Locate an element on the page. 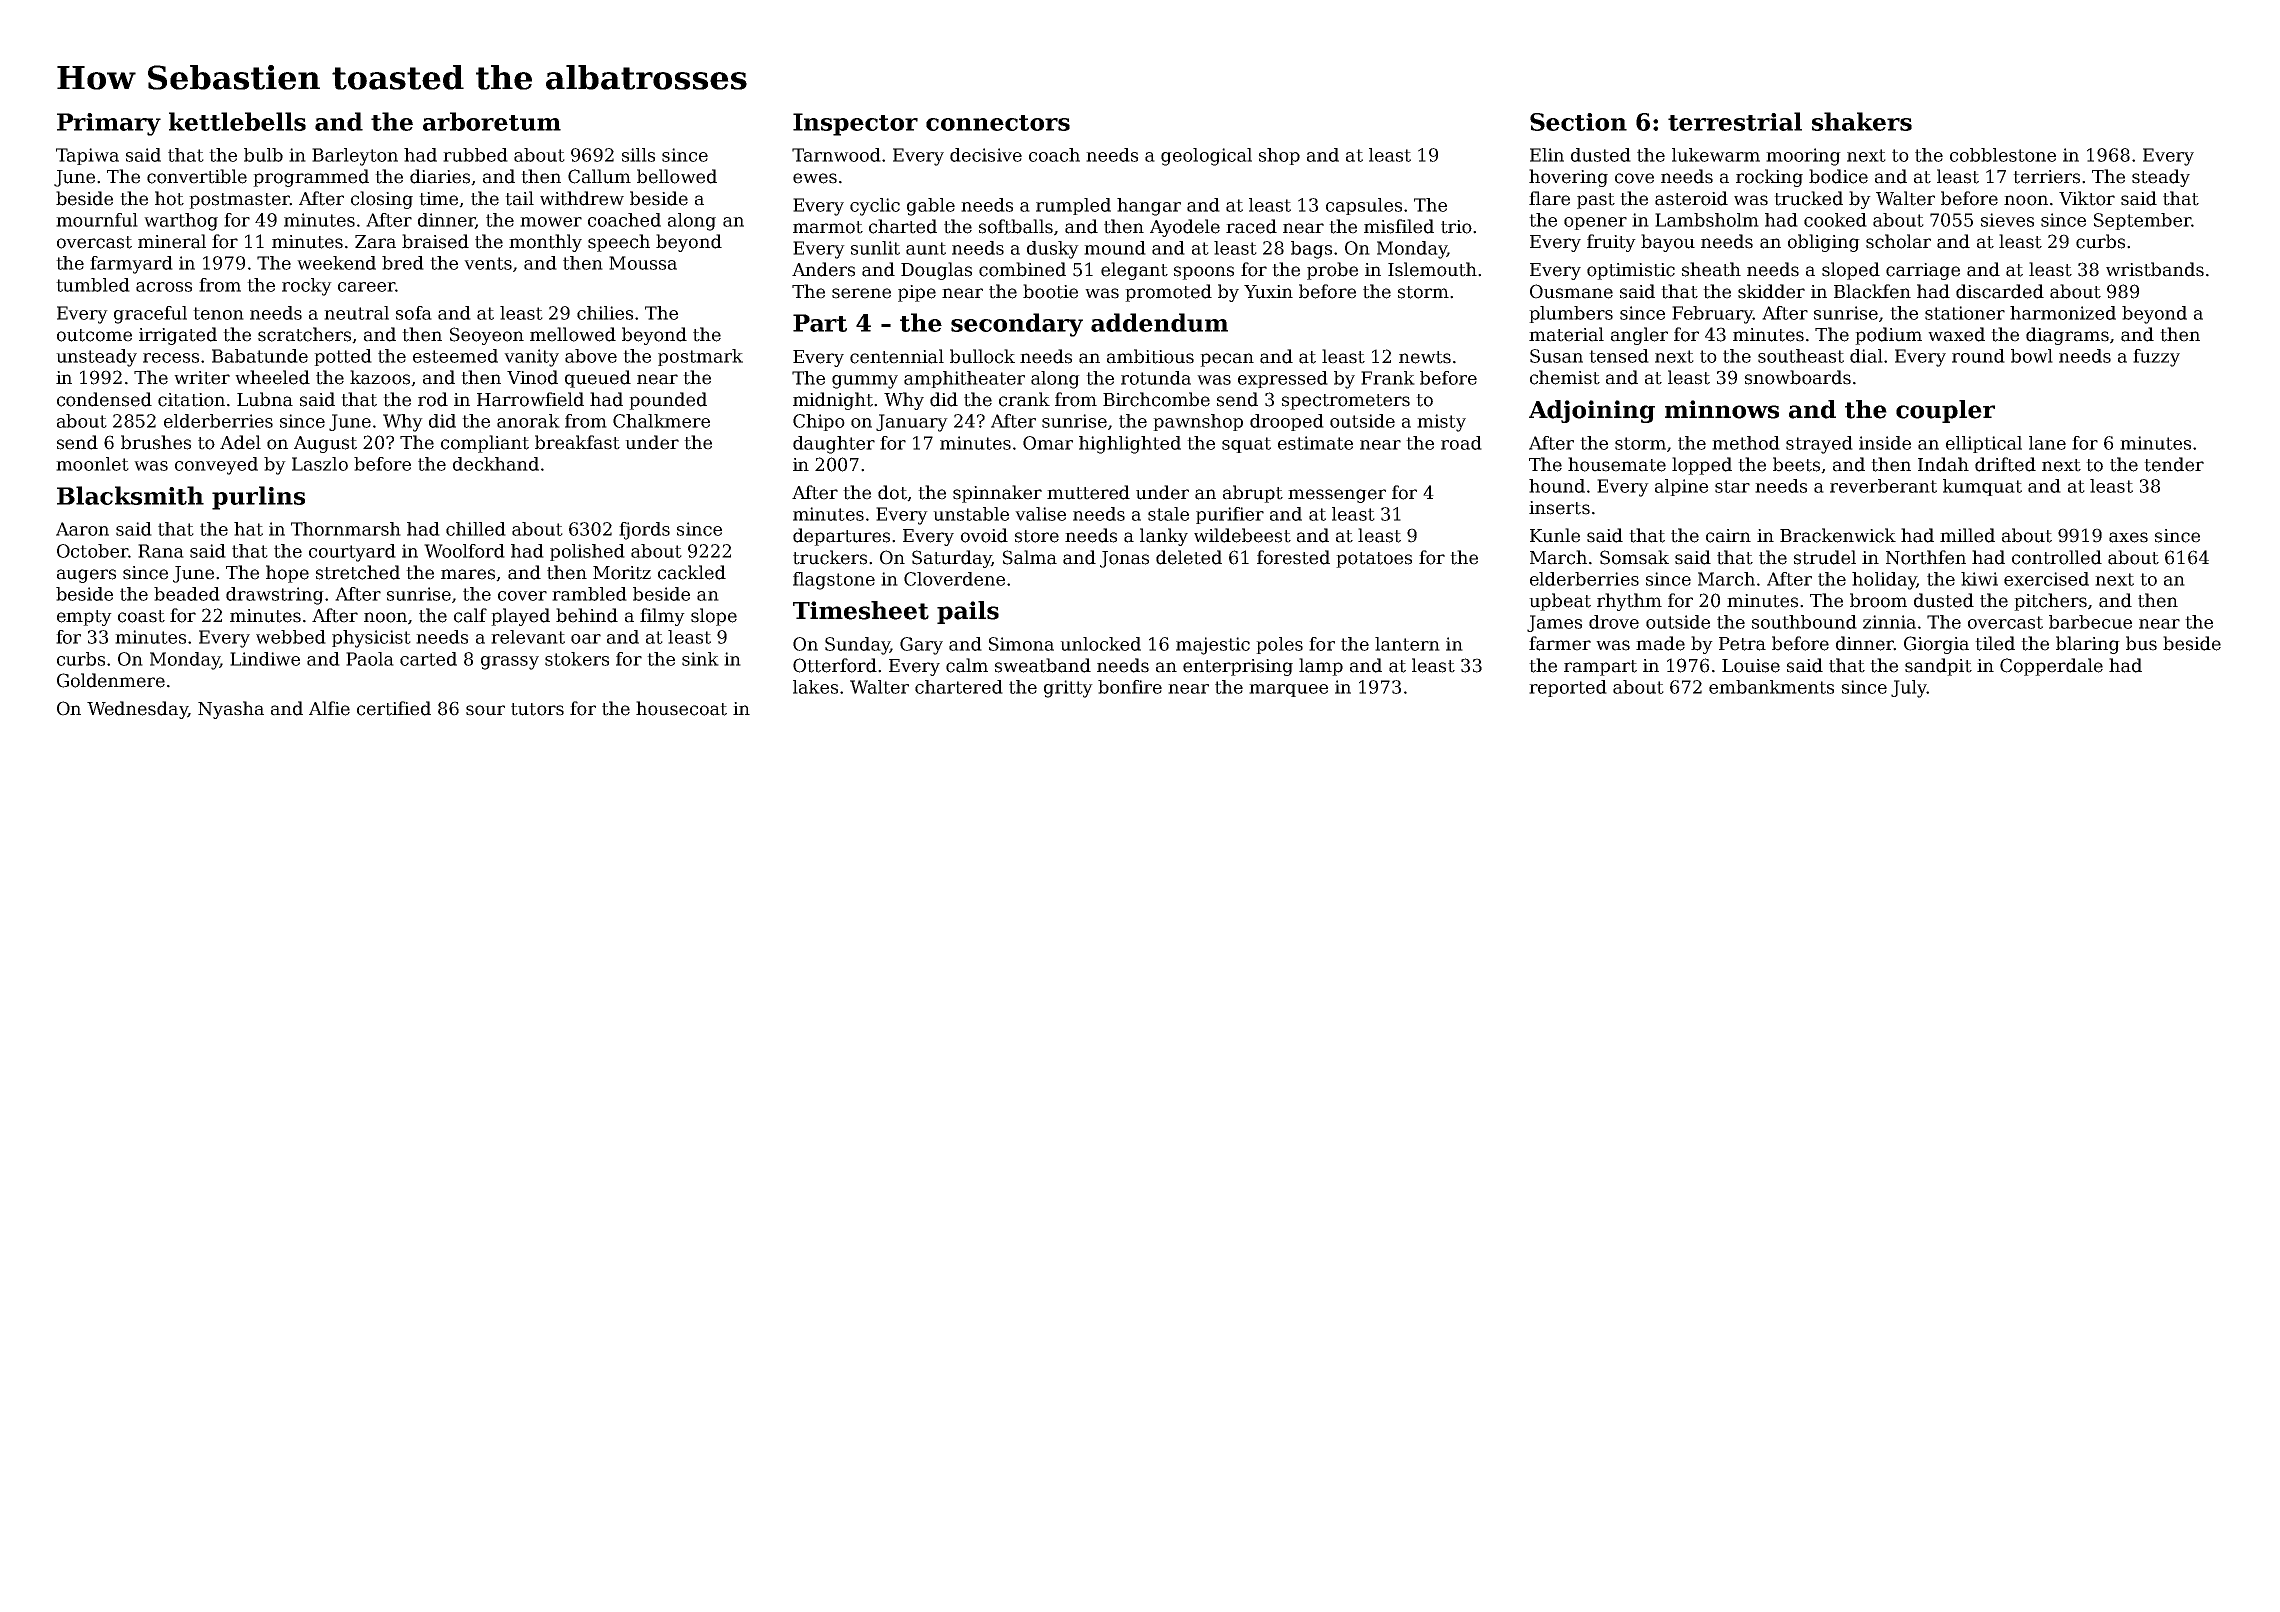  dot is located at coordinates (892, 492).
